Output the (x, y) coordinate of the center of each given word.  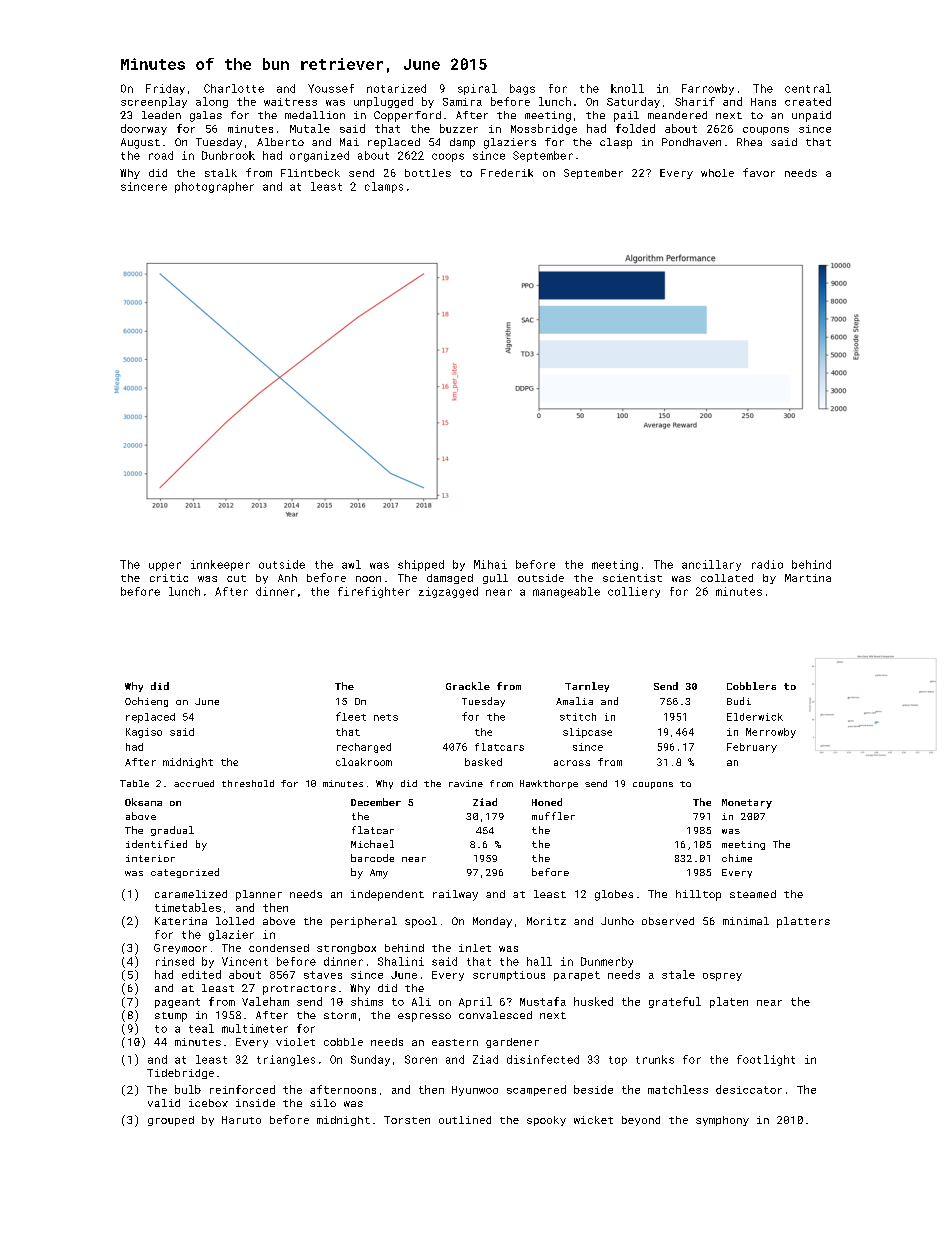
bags (522, 89)
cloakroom (364, 762)
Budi (739, 701)
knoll (627, 88)
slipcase (587, 733)
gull (495, 579)
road (161, 155)
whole (717, 173)
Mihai (490, 564)
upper (165, 566)
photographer (214, 187)
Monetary (747, 804)
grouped (171, 1121)
